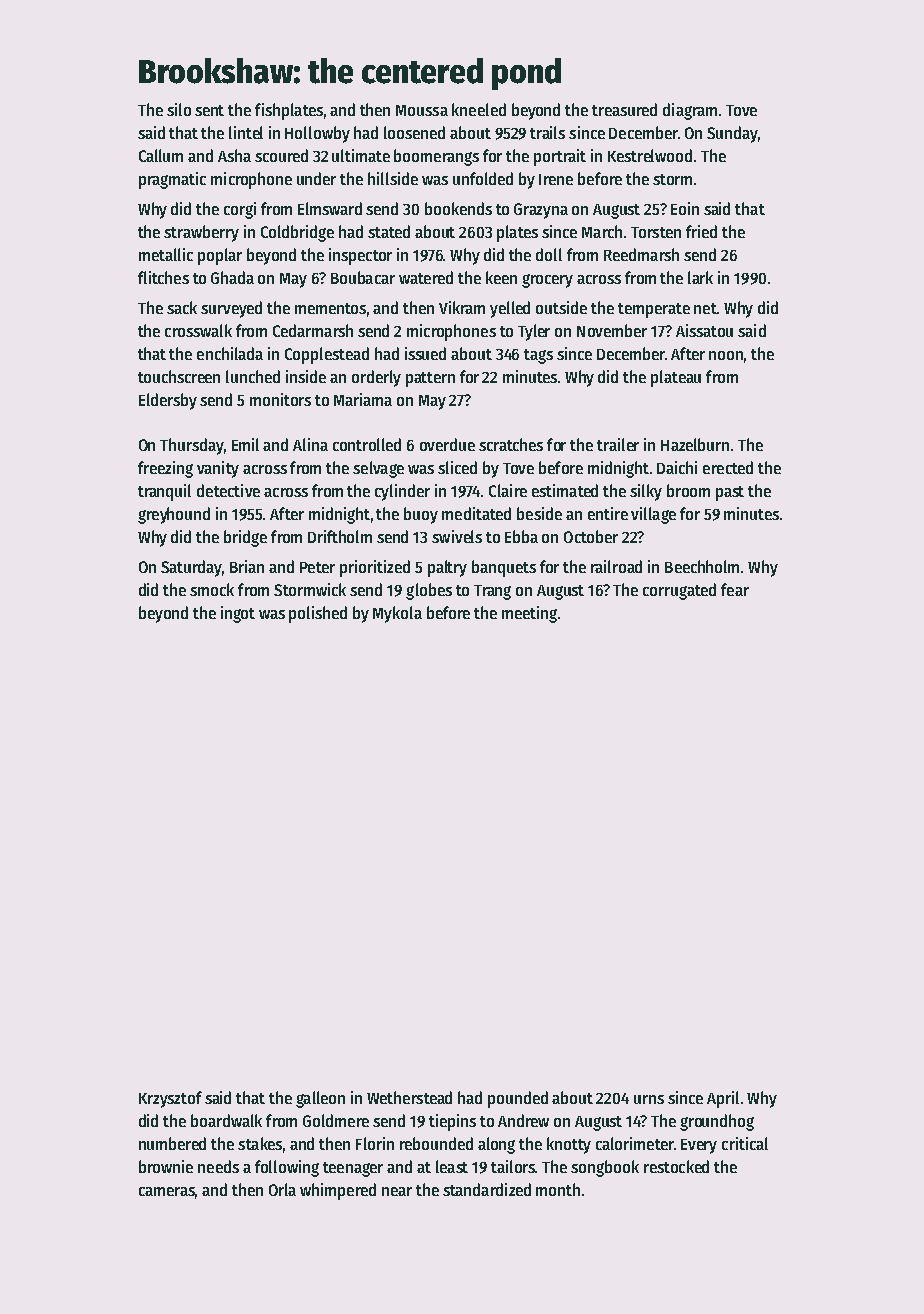 The image size is (924, 1314). What do you see at coordinates (375, 1143) in the document?
I see `Florin` at bounding box center [375, 1143].
